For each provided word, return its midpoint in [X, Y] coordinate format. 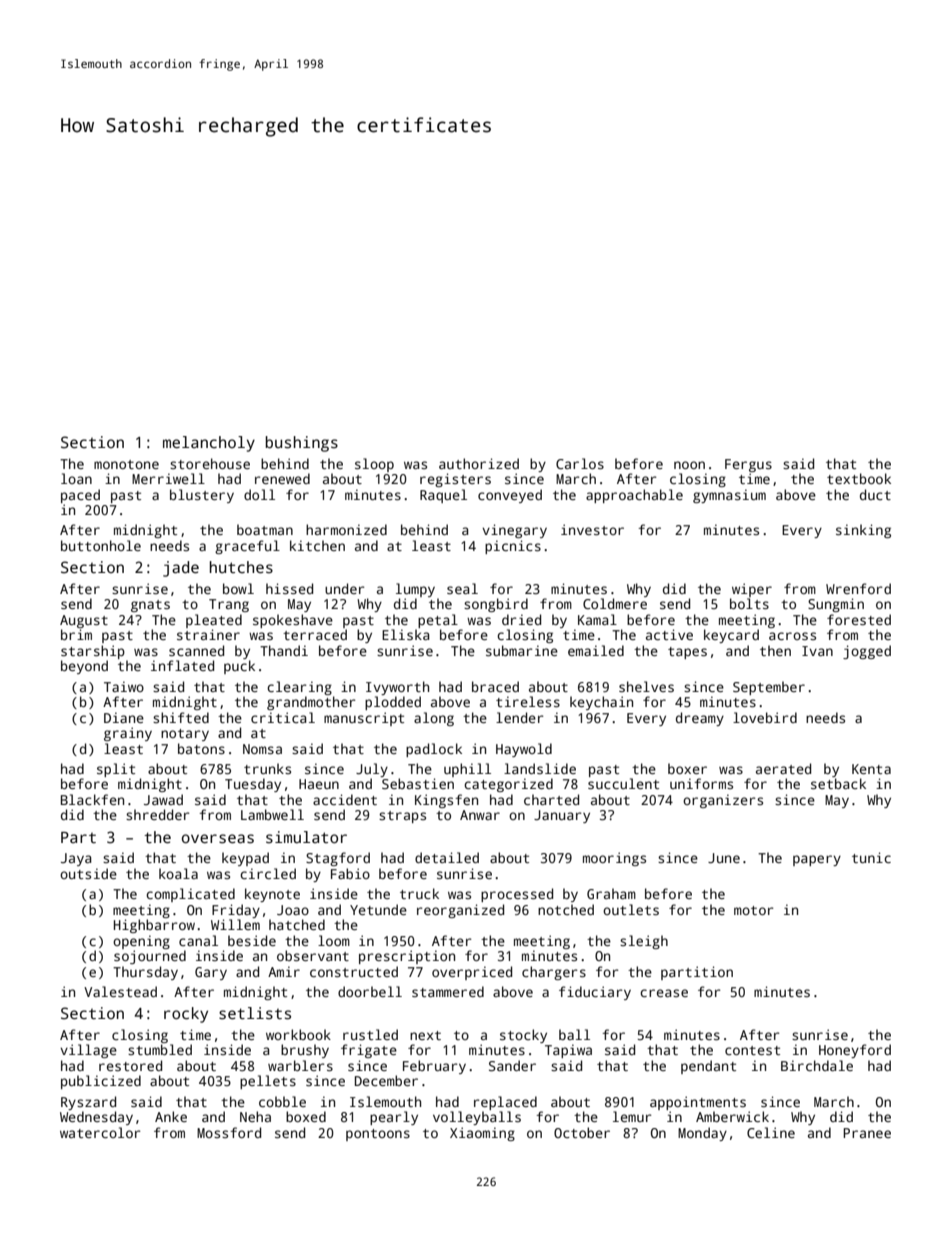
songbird [496, 605]
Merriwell [168, 478]
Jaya [76, 859]
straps [402, 817]
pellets [268, 1082]
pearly [394, 1118]
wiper [752, 590]
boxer [687, 768]
